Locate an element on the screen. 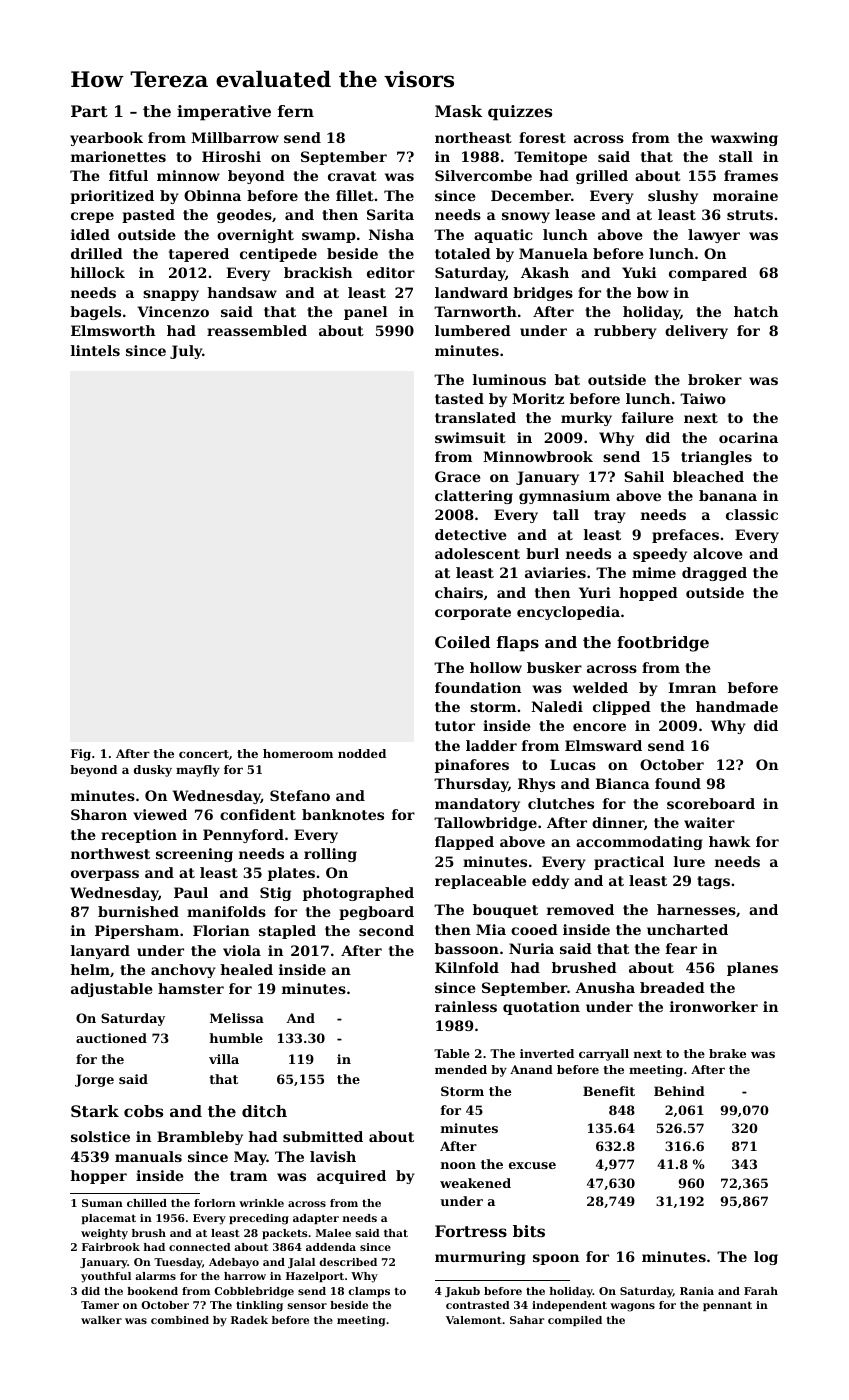 Image resolution: width=849 pixels, height=1400 pixels. July is located at coordinates (186, 352).
